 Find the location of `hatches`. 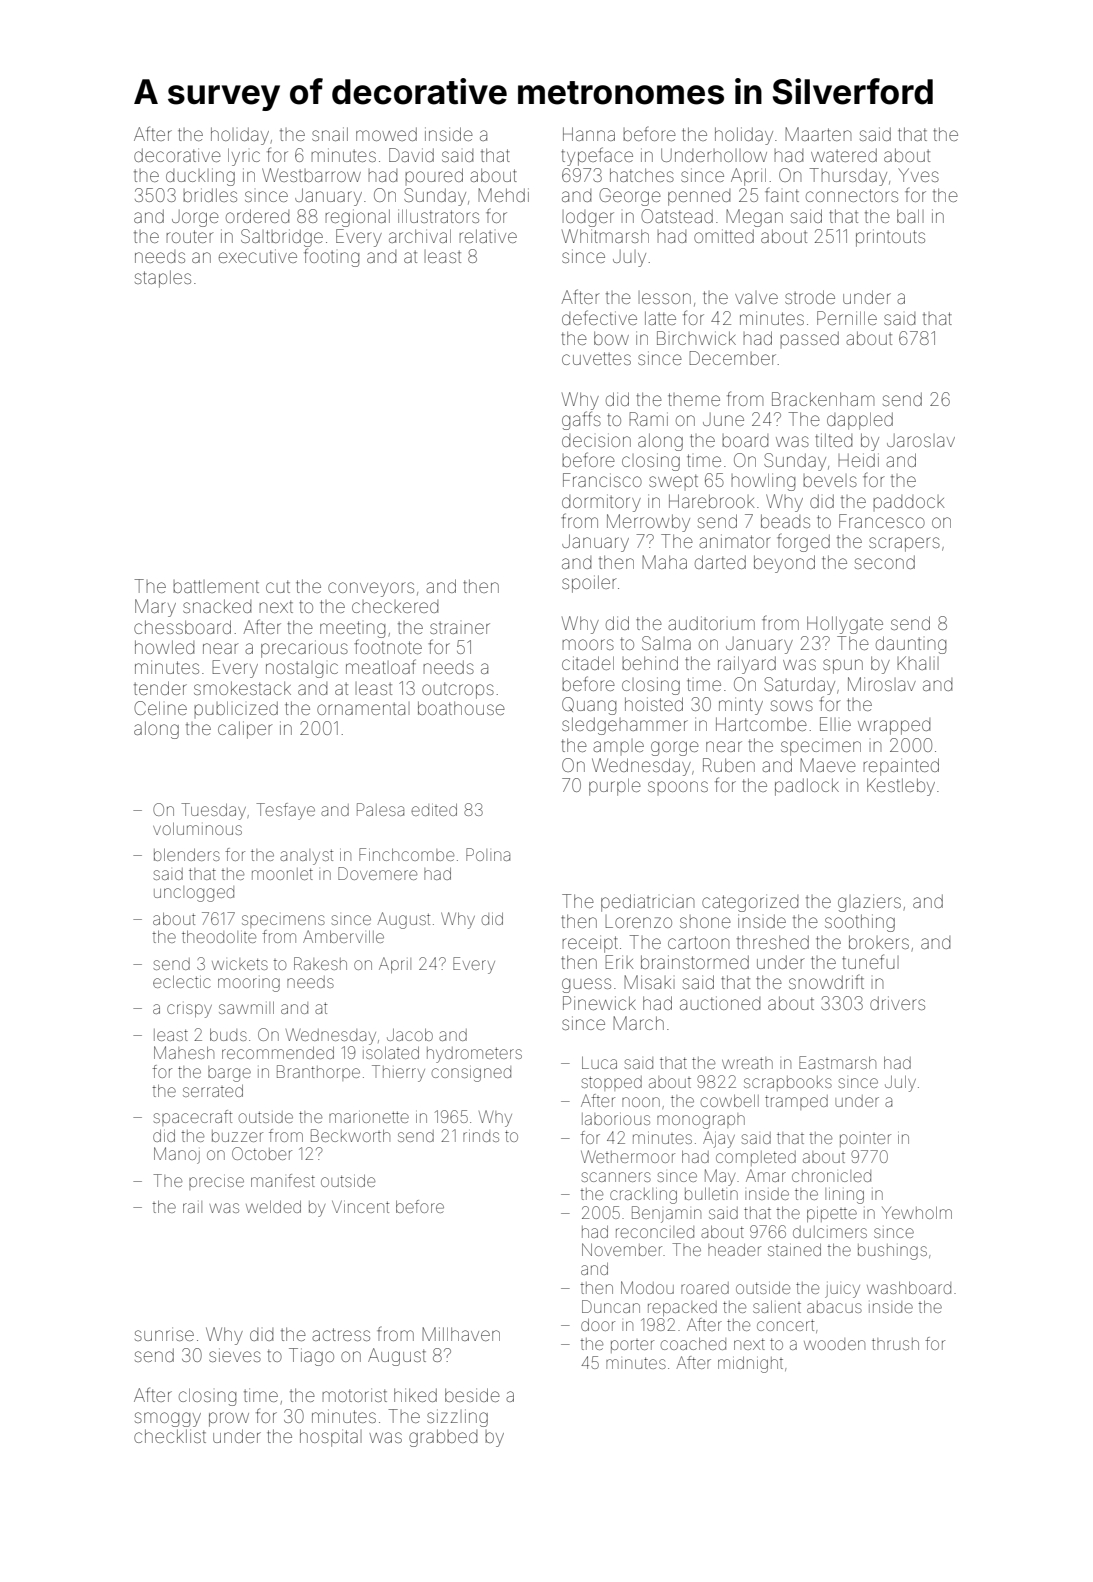

hatches is located at coordinates (642, 175).
